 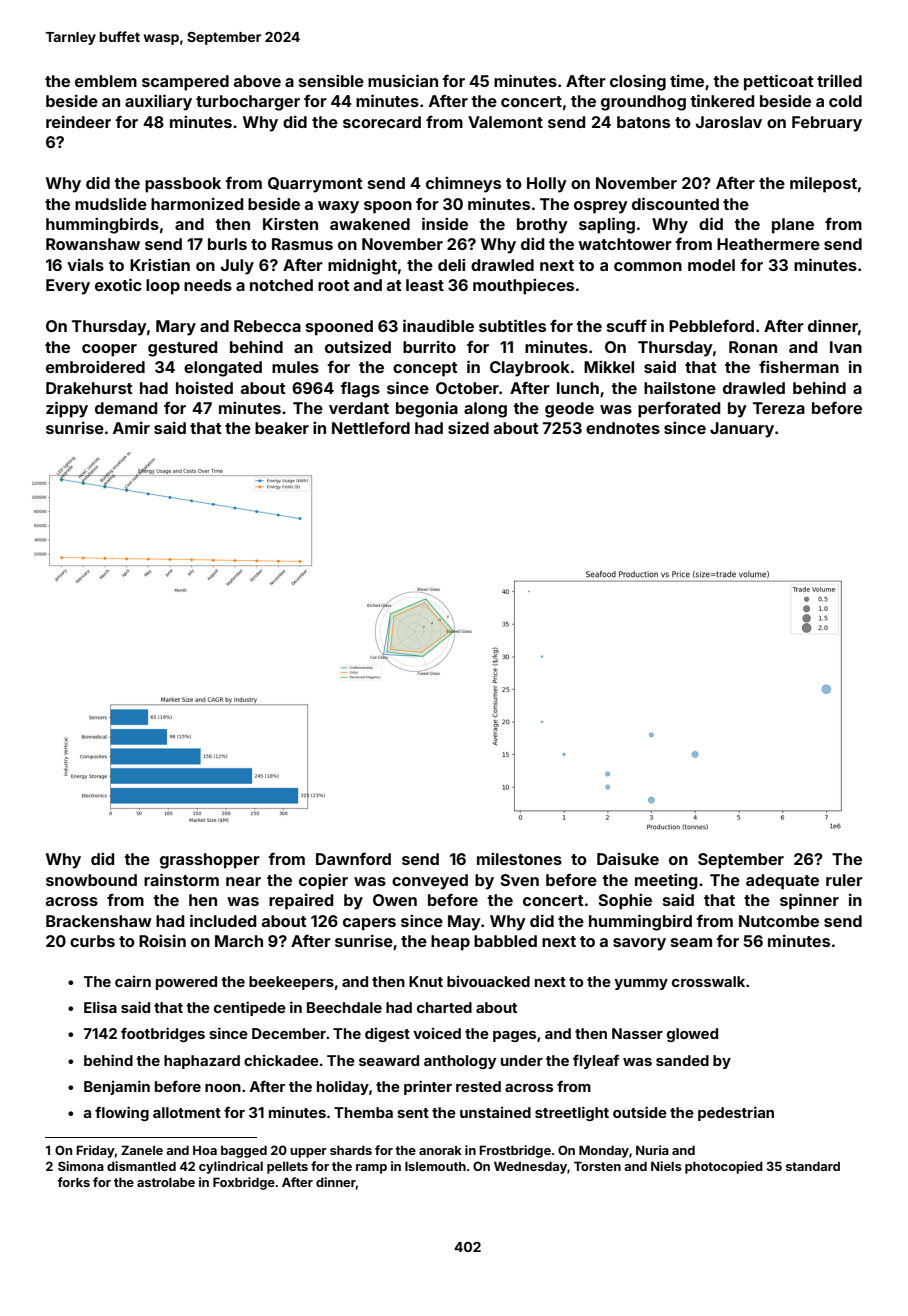 I want to click on closing, so click(x=638, y=82).
